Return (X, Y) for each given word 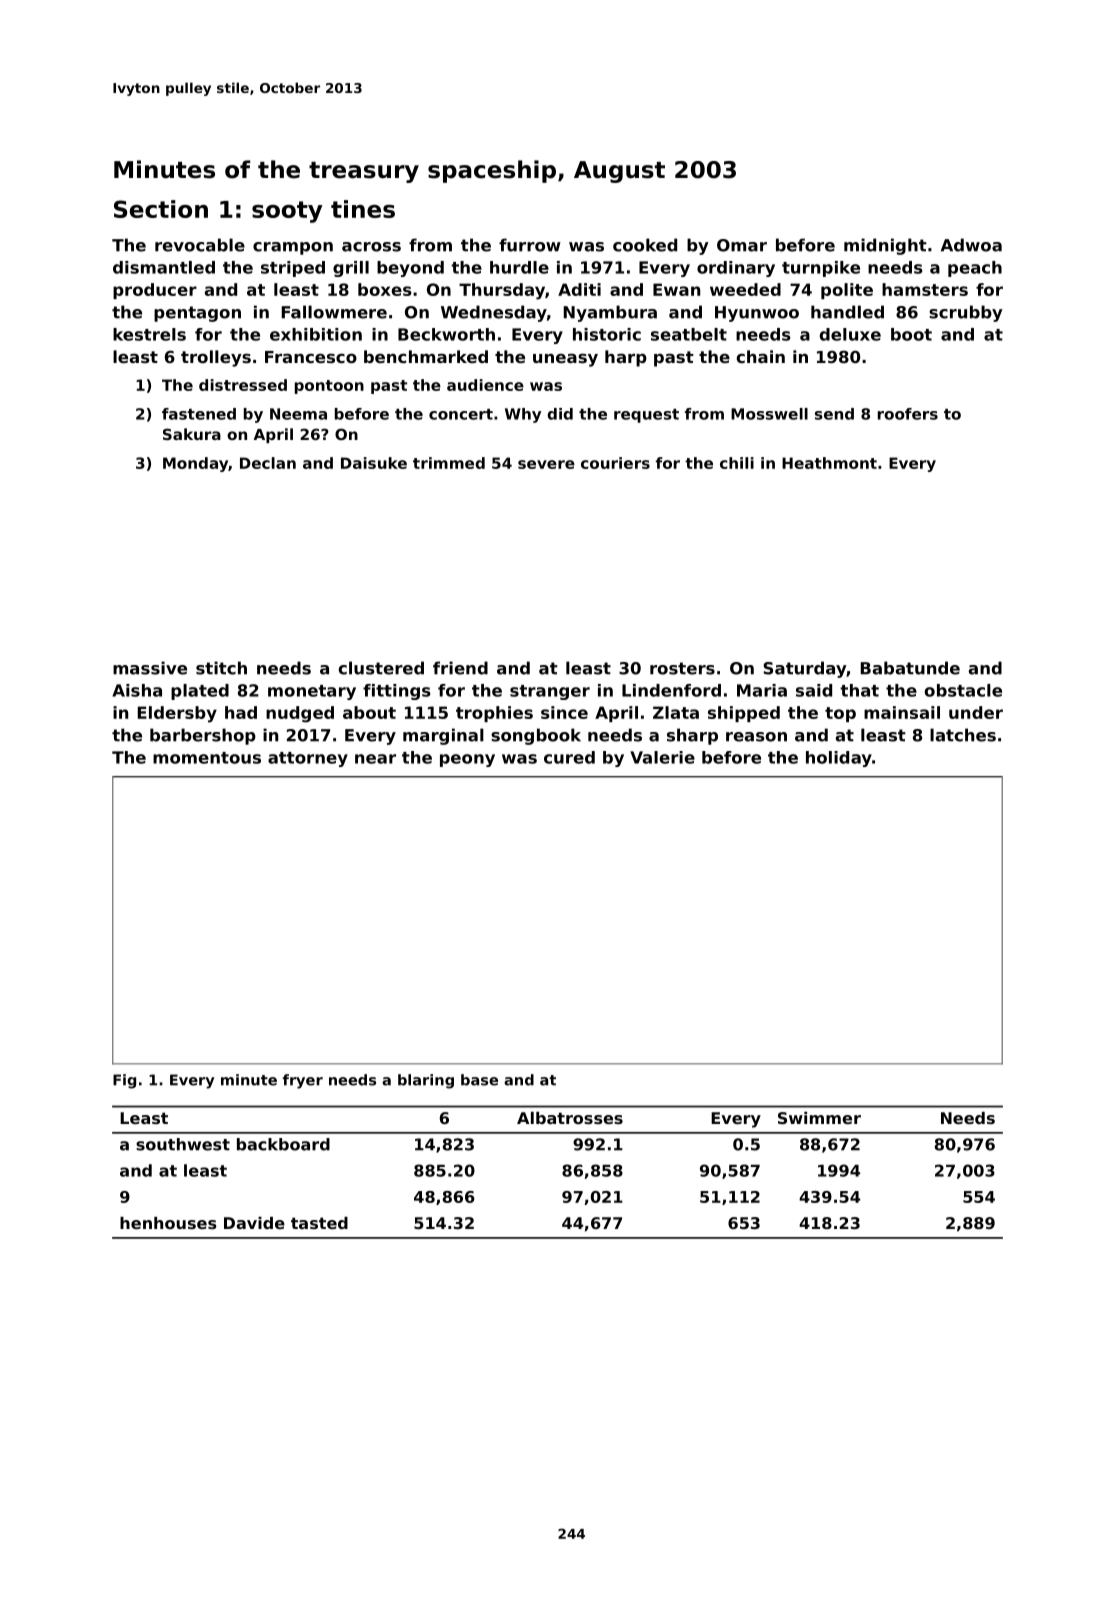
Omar (742, 245)
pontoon (329, 387)
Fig (124, 1081)
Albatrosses (570, 1118)
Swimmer (819, 1118)
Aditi (579, 289)
